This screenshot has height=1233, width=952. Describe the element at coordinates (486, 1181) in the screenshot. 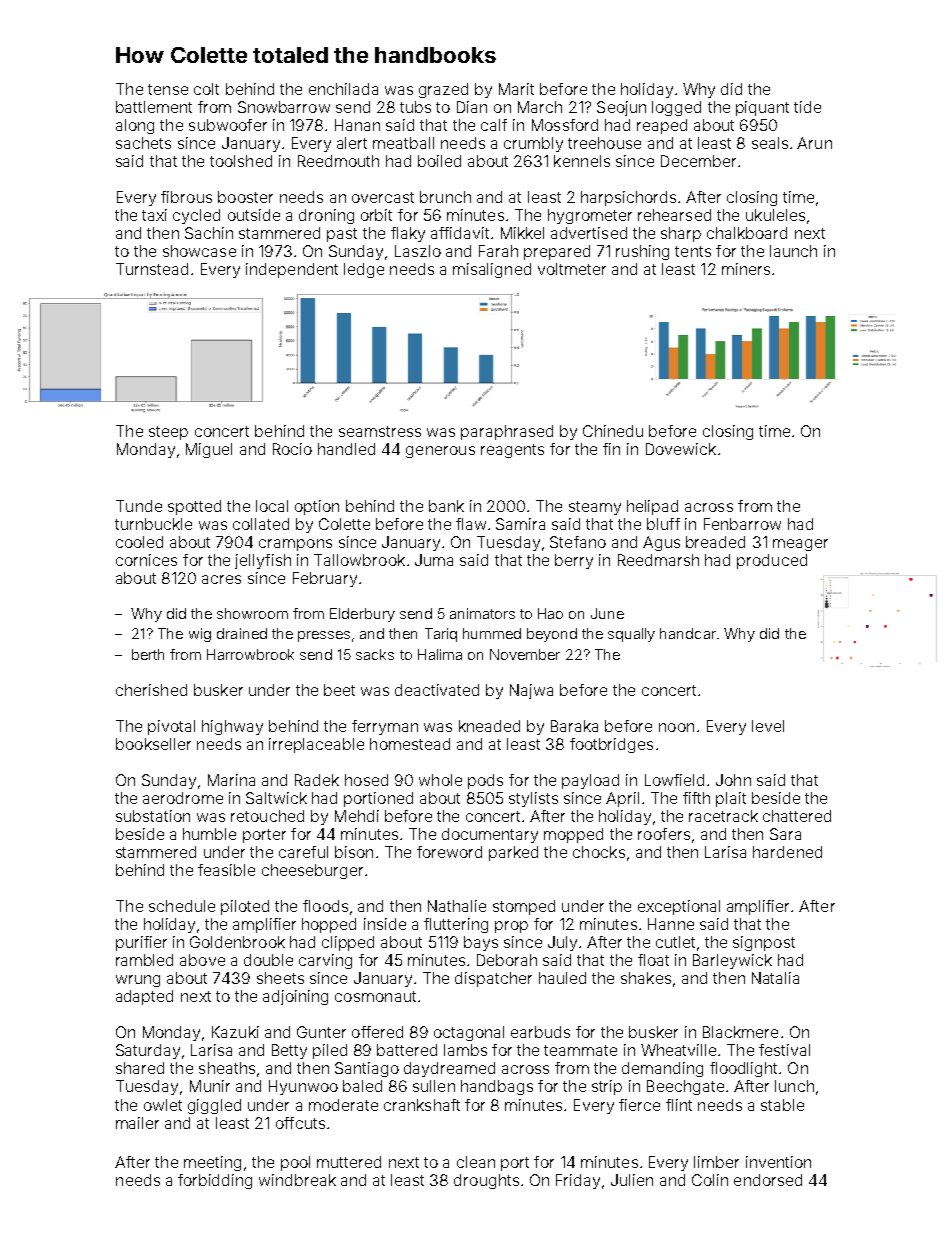

I see `droughts` at that location.
